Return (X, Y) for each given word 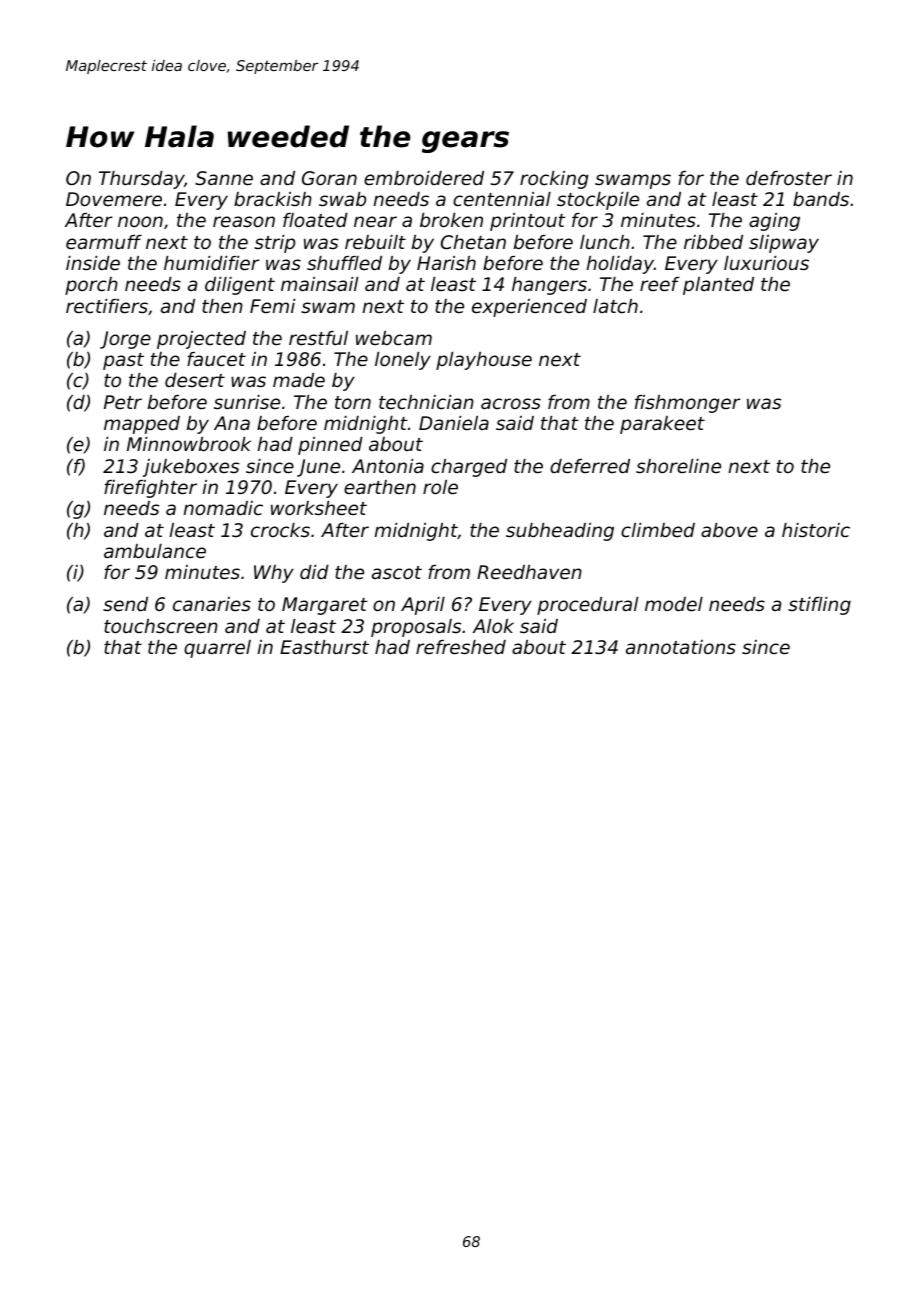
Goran (329, 178)
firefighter (150, 489)
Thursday (141, 180)
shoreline (678, 466)
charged (469, 468)
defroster (789, 178)
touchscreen (161, 626)
